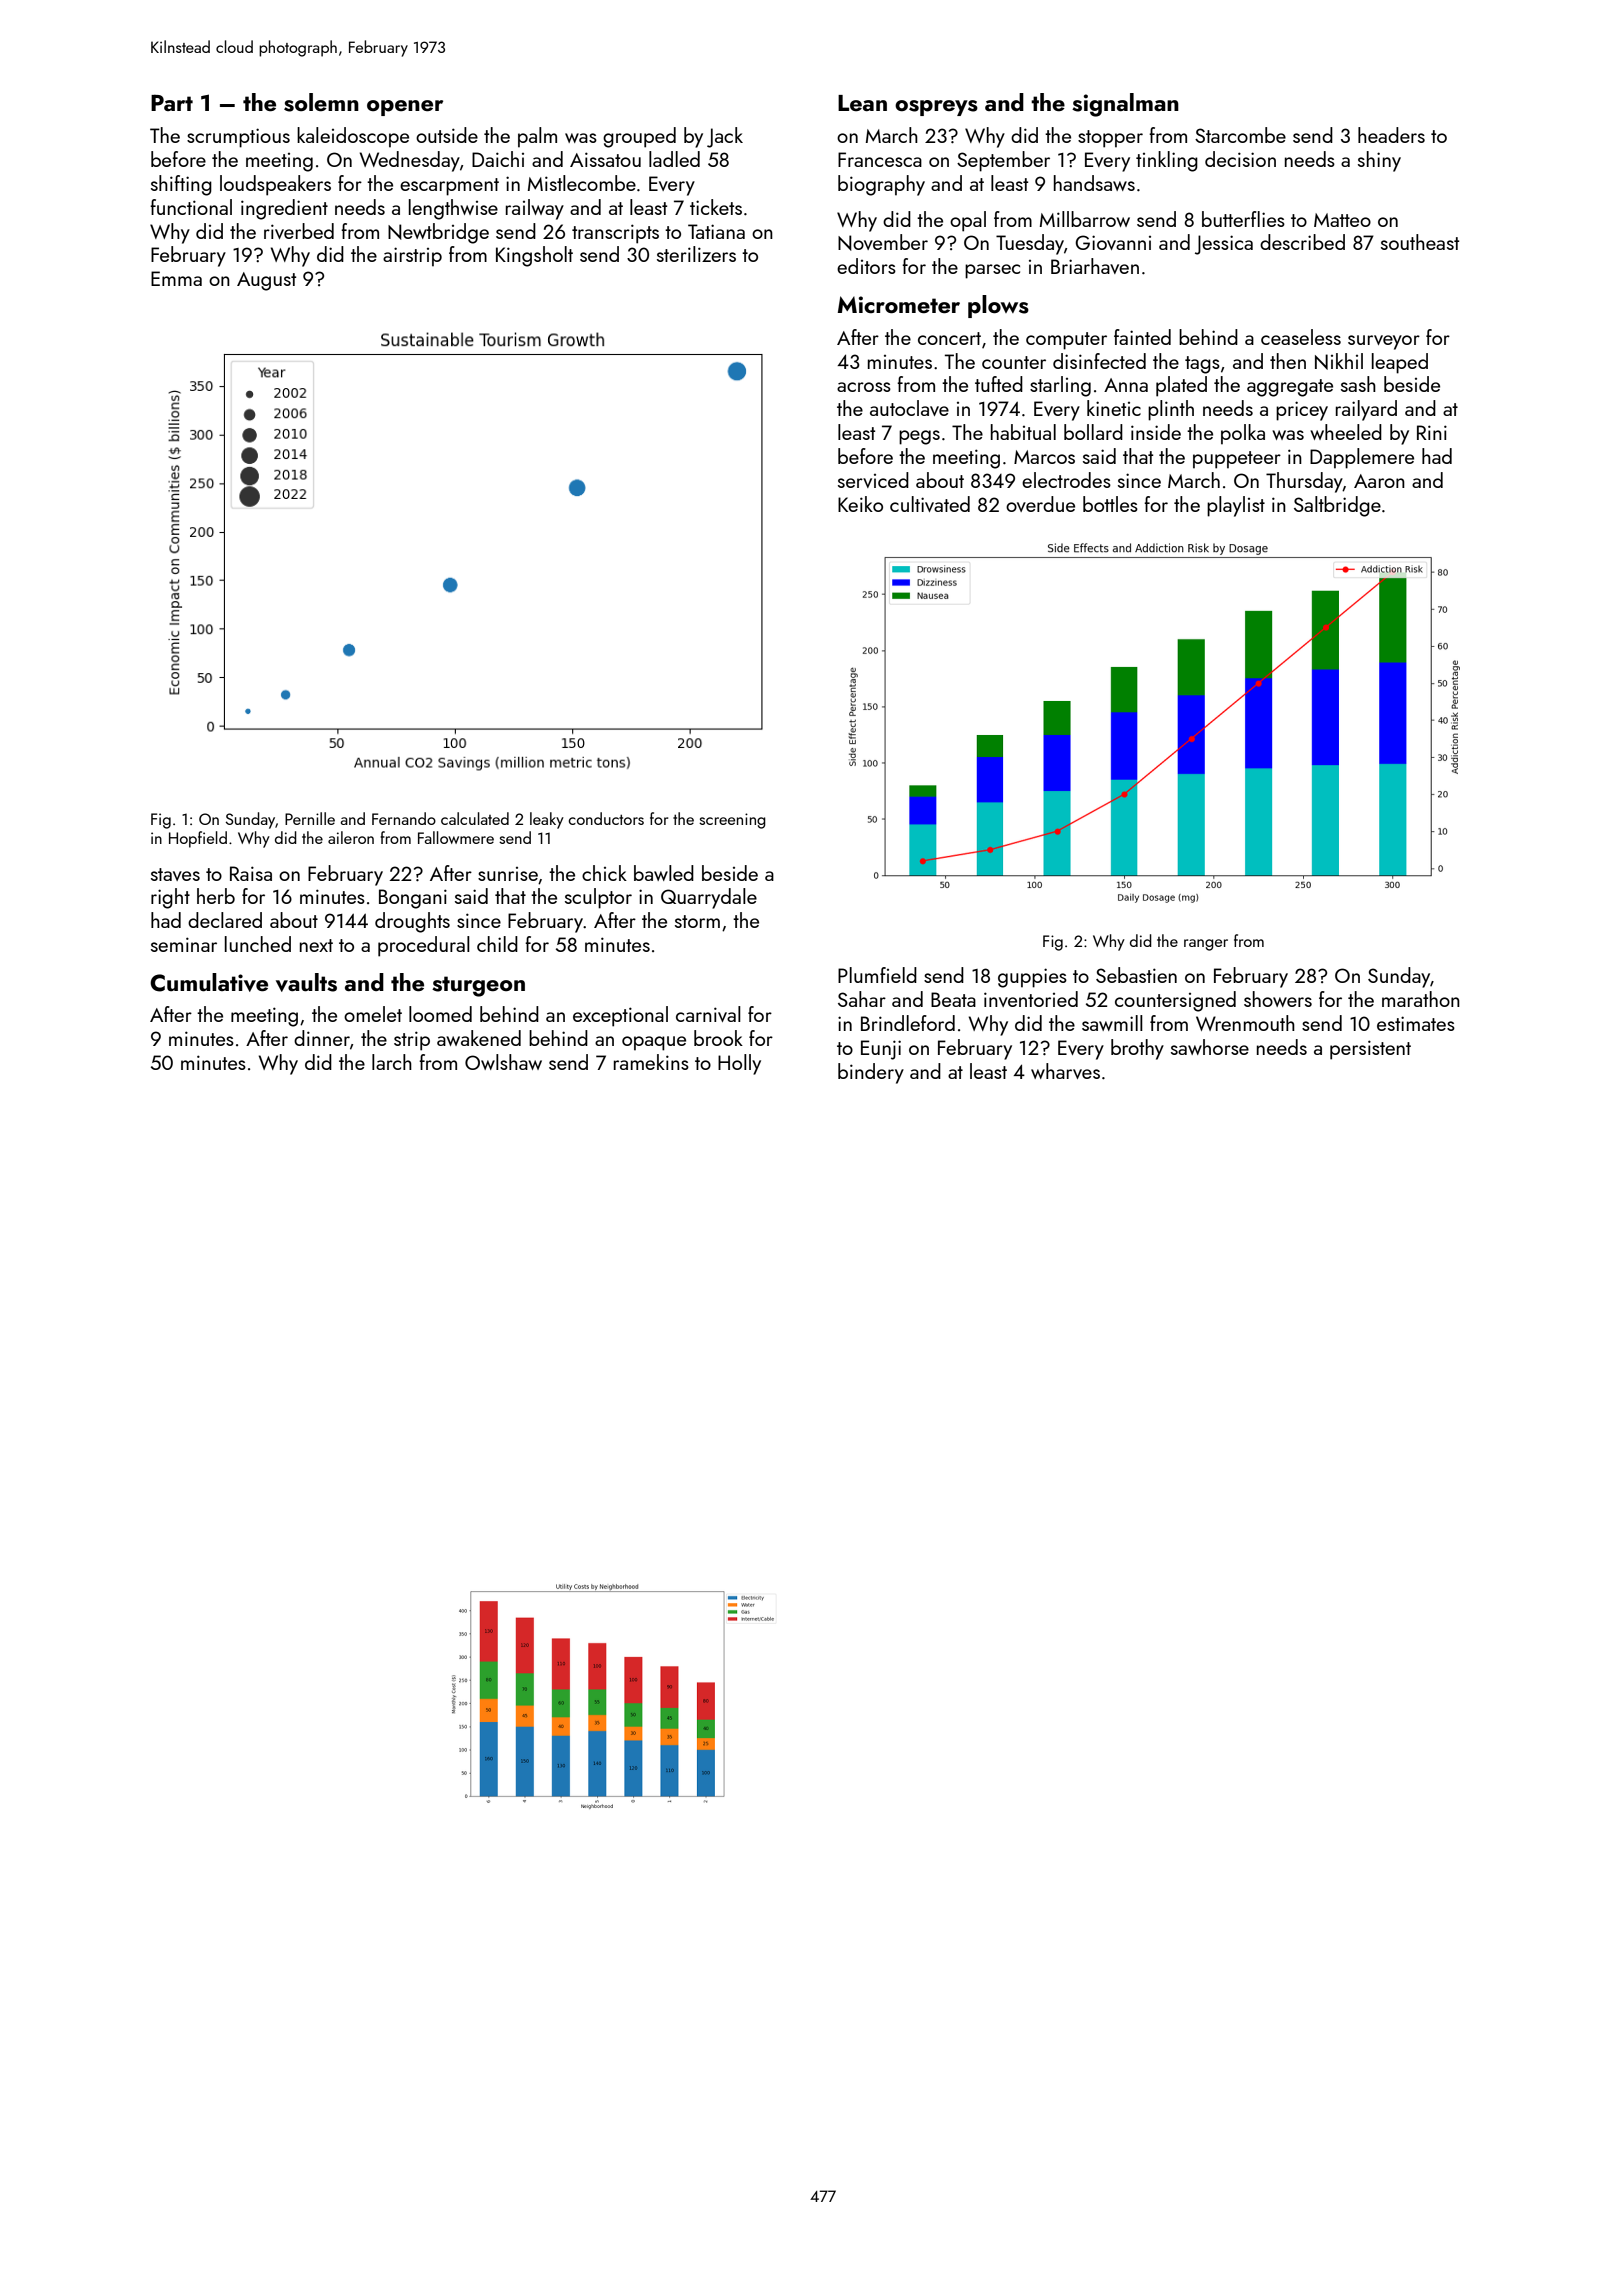 This page has height=2292, width=1620. What do you see at coordinates (503, 1062) in the page?
I see `Owlshaw` at bounding box center [503, 1062].
